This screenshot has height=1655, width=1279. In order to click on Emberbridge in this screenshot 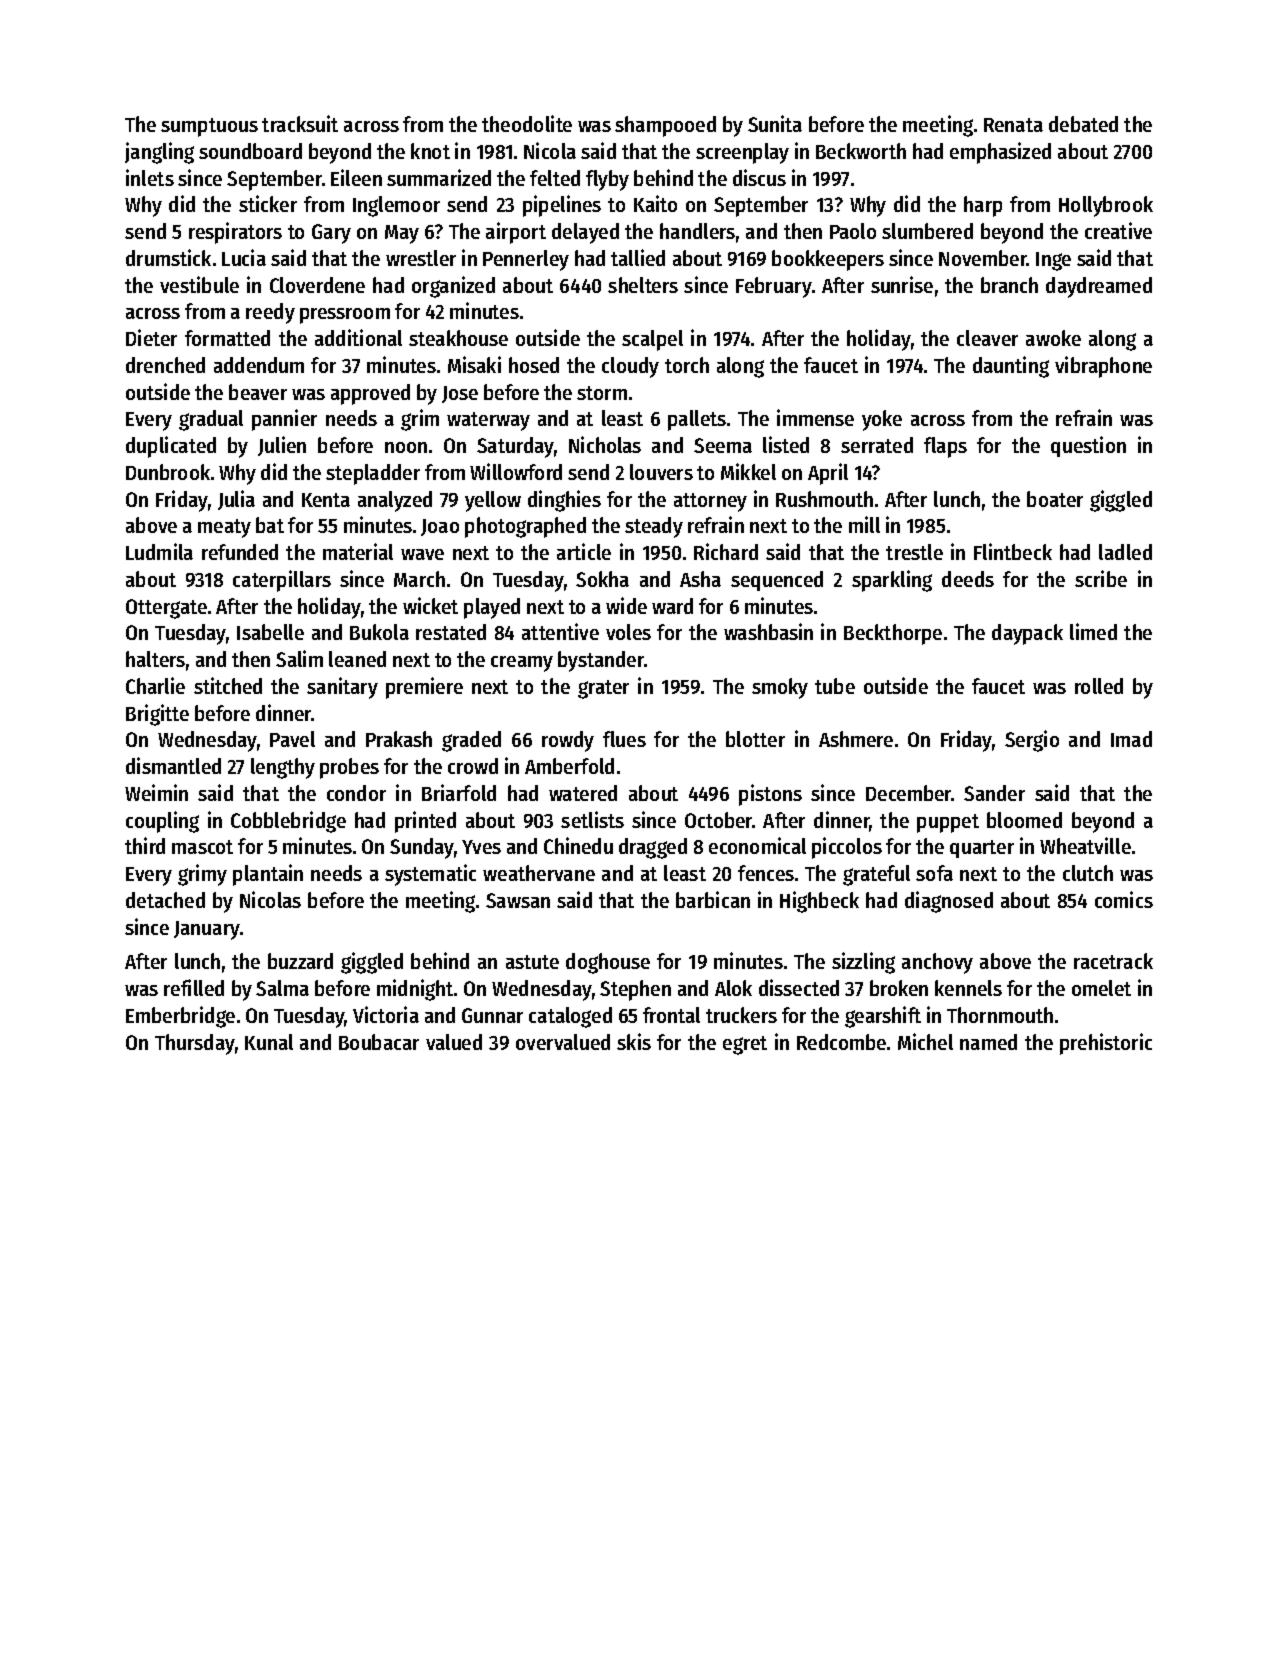, I will do `click(180, 1017)`.
